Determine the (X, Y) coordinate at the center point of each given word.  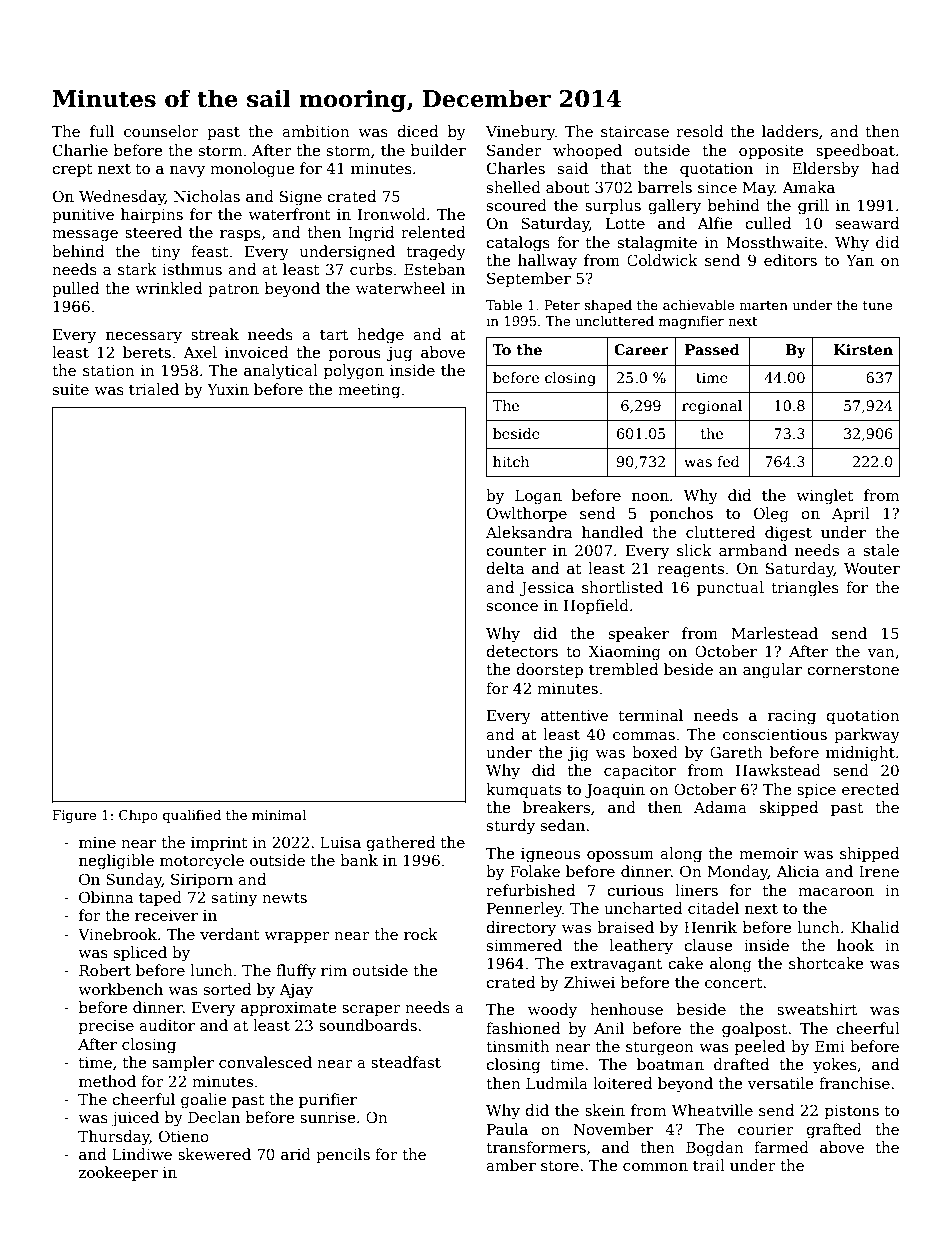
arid (296, 1154)
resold (699, 131)
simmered (524, 945)
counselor (161, 131)
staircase (635, 131)
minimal (279, 814)
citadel (713, 908)
